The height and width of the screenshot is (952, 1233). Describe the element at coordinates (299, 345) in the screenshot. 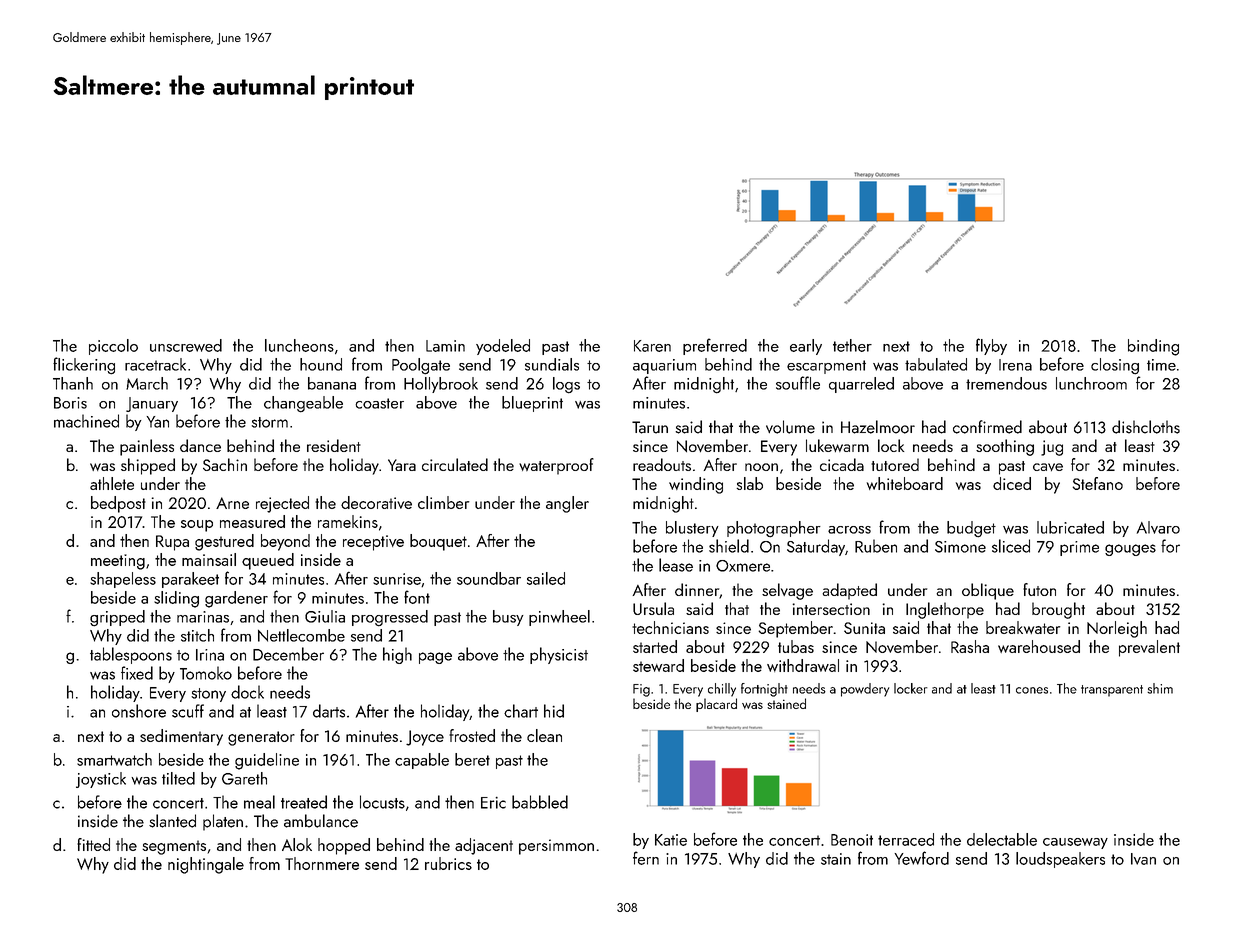

I see `luncheons` at that location.
